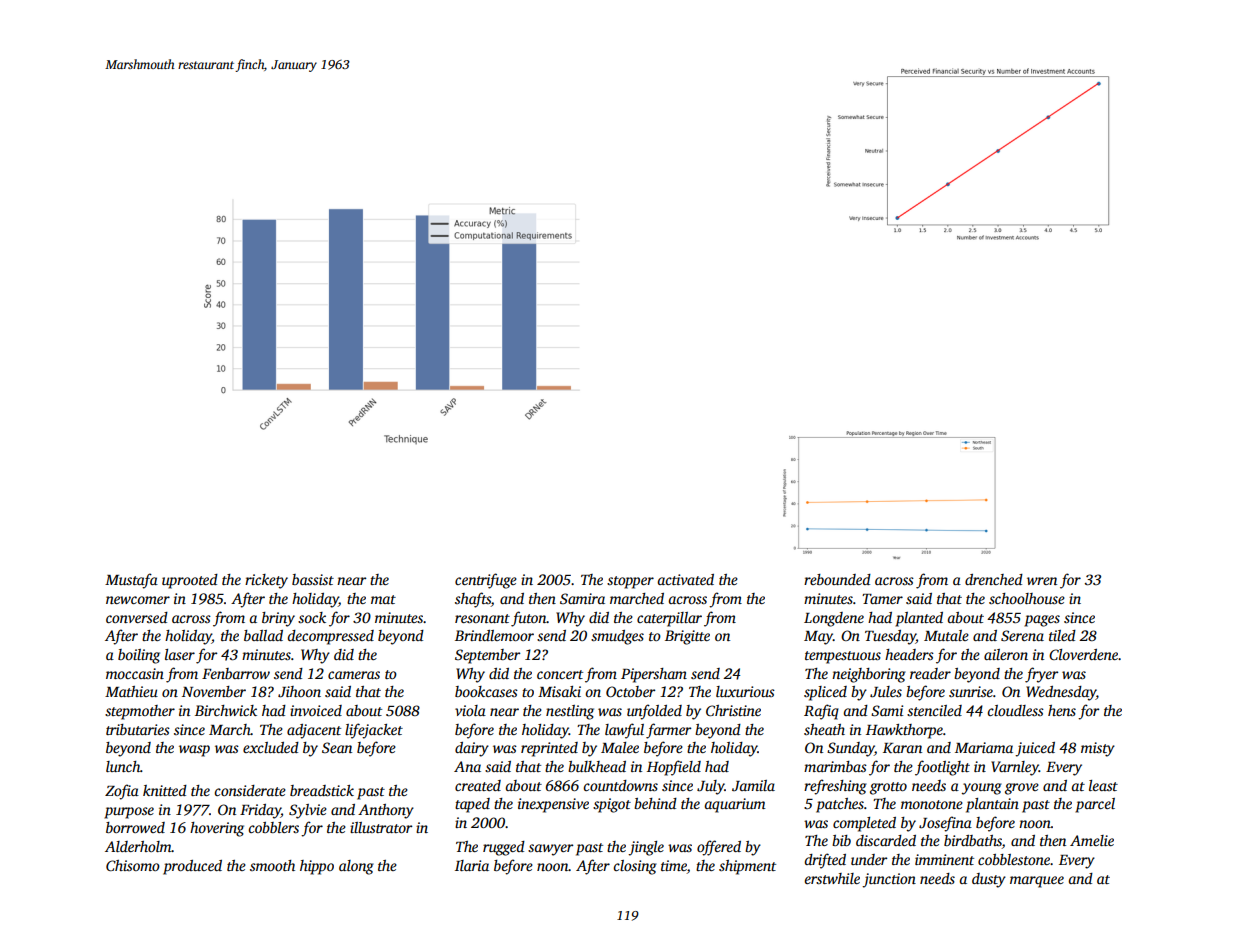 The width and height of the screenshot is (1233, 952). I want to click on Mustafa, so click(131, 581).
